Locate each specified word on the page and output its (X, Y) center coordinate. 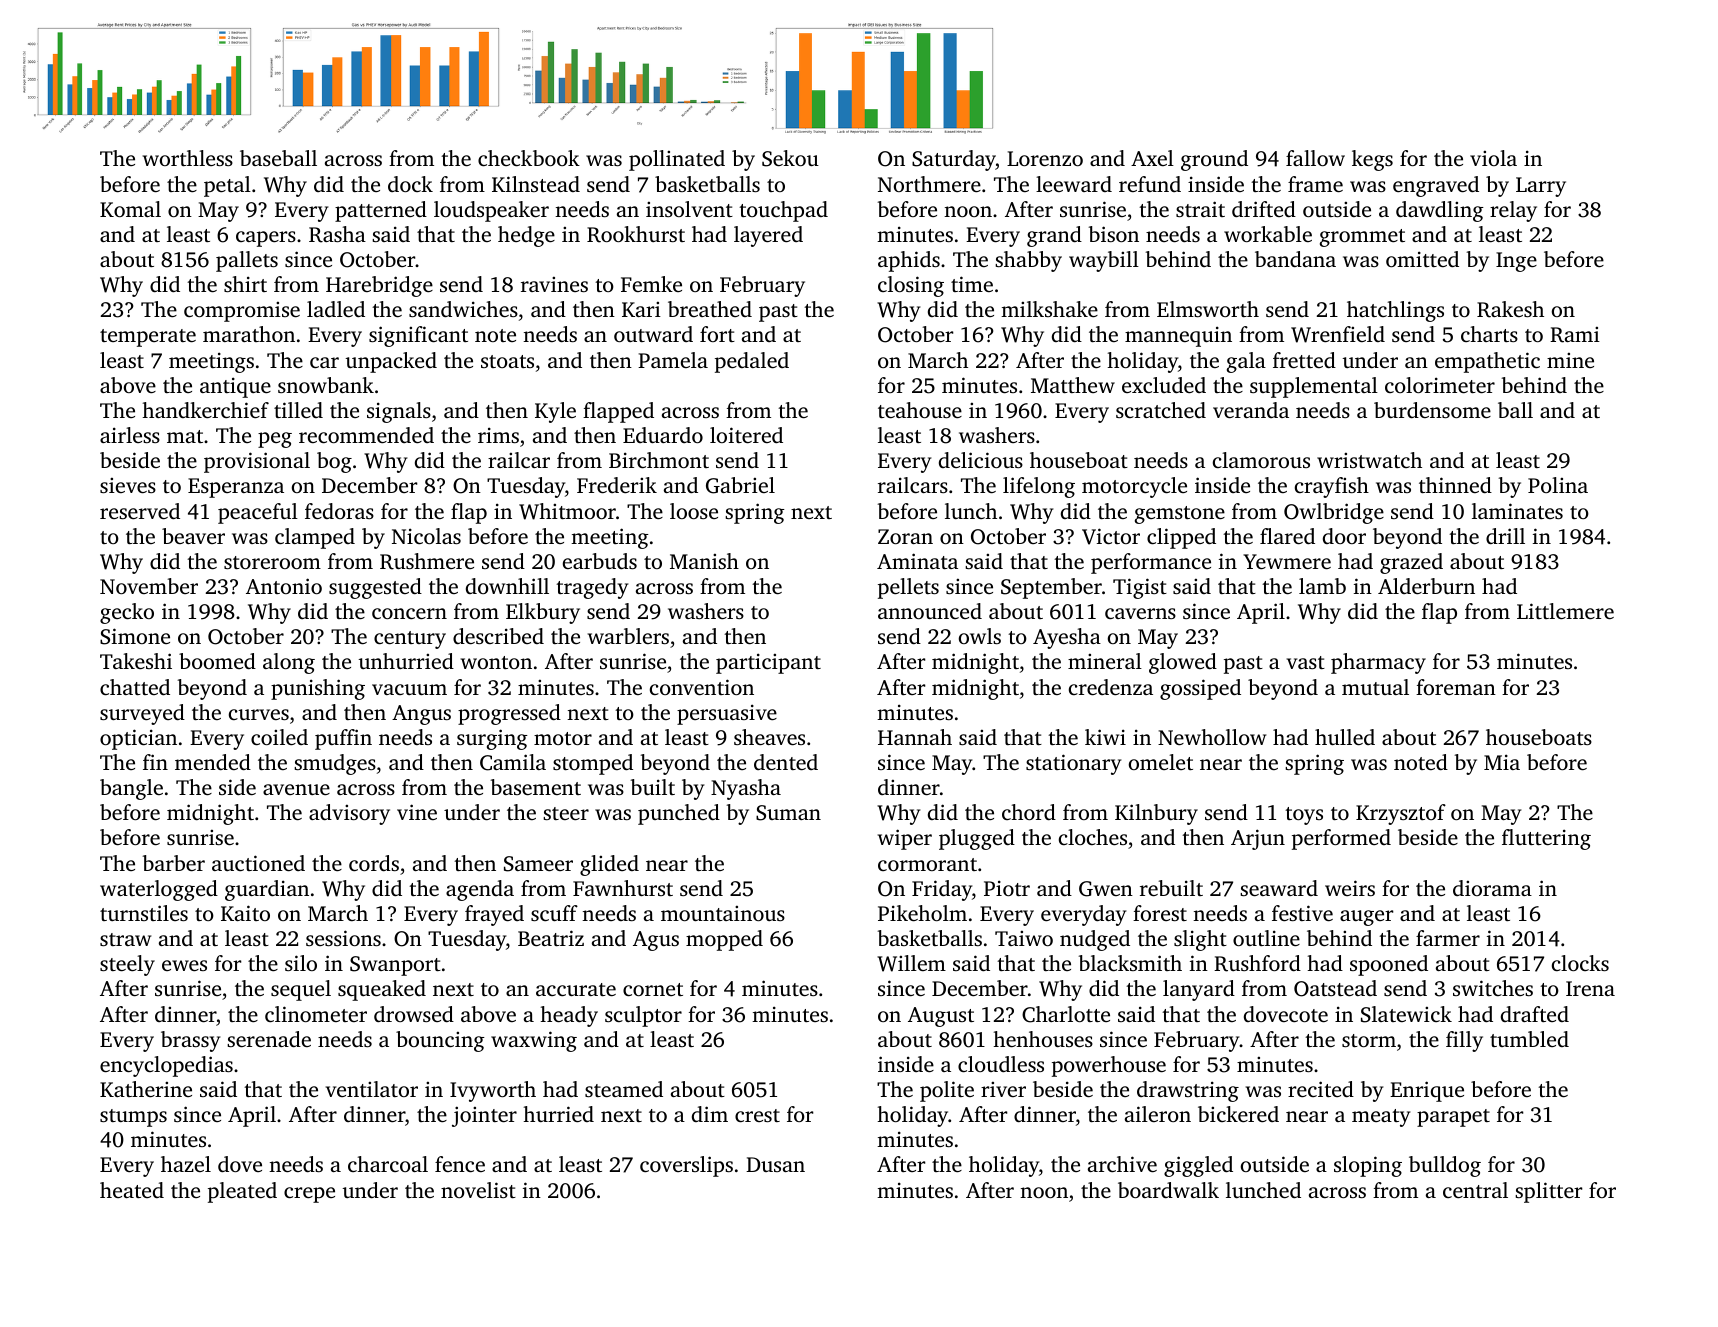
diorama (1492, 888)
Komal (130, 209)
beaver (193, 536)
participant (768, 663)
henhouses (1043, 1039)
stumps (133, 1118)
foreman (1456, 687)
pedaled (752, 362)
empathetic (1487, 362)
